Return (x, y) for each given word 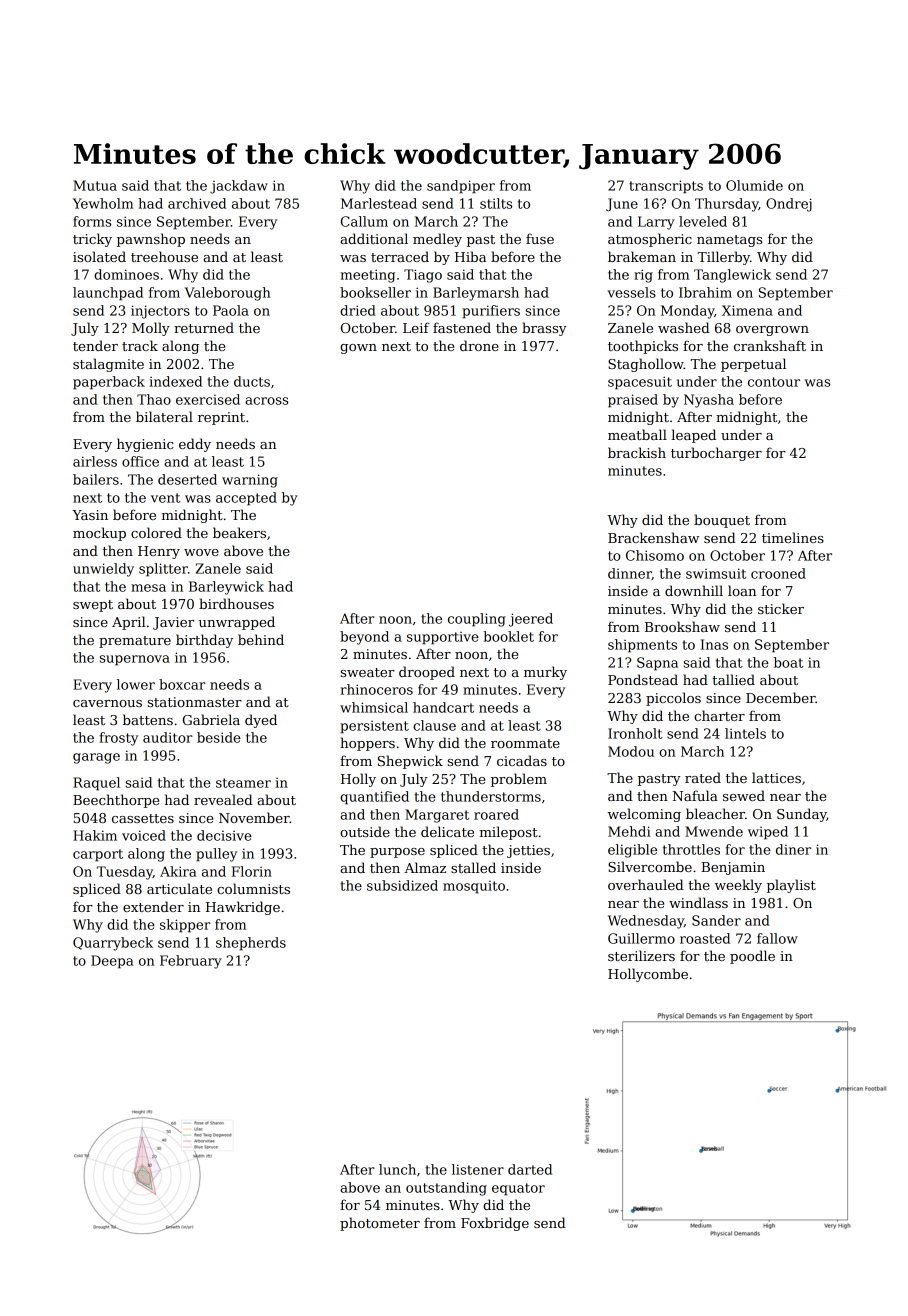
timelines (793, 537)
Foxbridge (495, 1224)
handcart (443, 707)
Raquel (96, 784)
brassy (544, 329)
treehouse (164, 256)
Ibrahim (705, 292)
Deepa (112, 962)
